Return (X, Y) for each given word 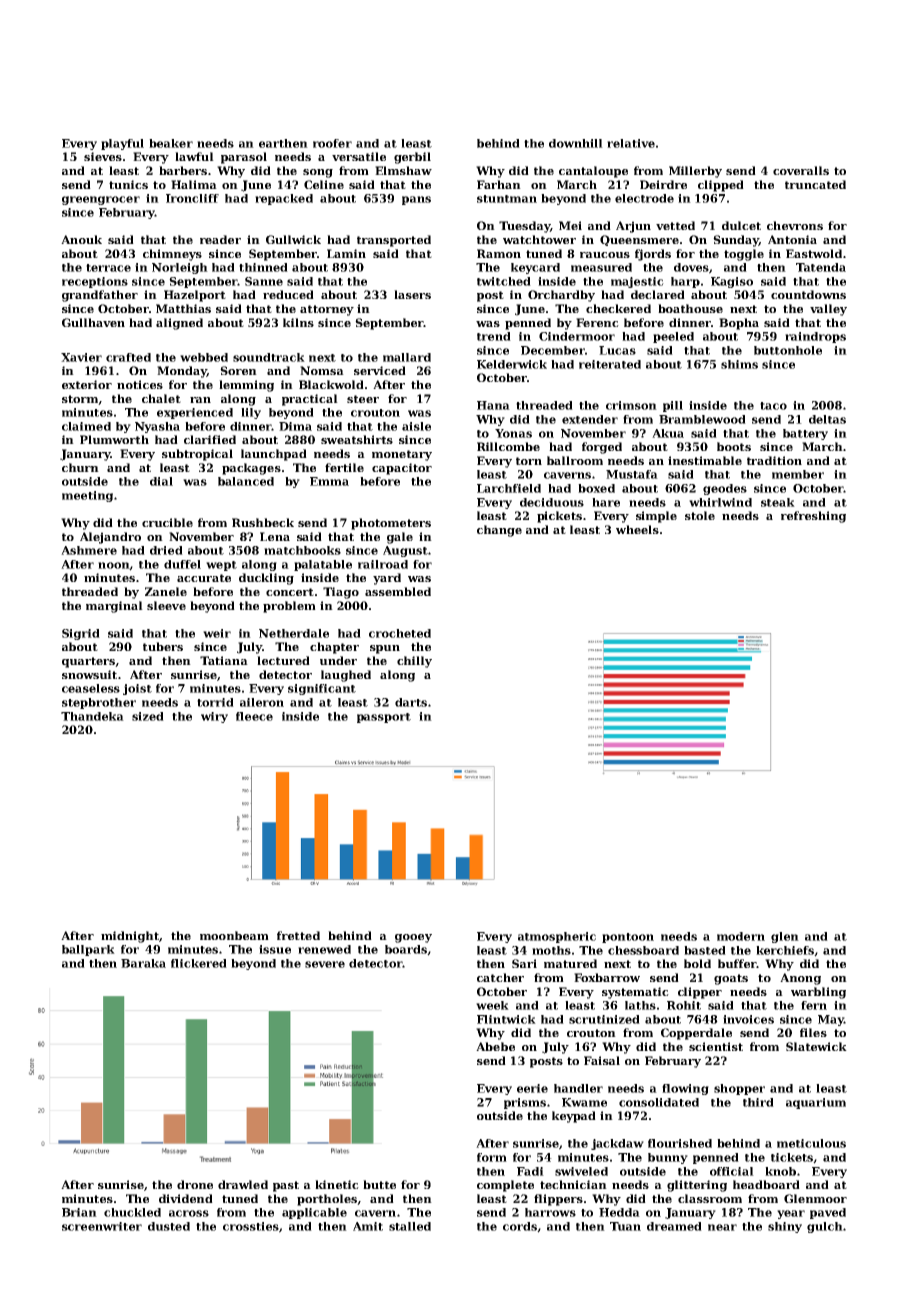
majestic (637, 282)
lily (251, 413)
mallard (407, 357)
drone (195, 1184)
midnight (130, 937)
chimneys (172, 255)
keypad (574, 1117)
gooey (413, 938)
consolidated (659, 1102)
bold (697, 963)
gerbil (412, 158)
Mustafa (632, 474)
